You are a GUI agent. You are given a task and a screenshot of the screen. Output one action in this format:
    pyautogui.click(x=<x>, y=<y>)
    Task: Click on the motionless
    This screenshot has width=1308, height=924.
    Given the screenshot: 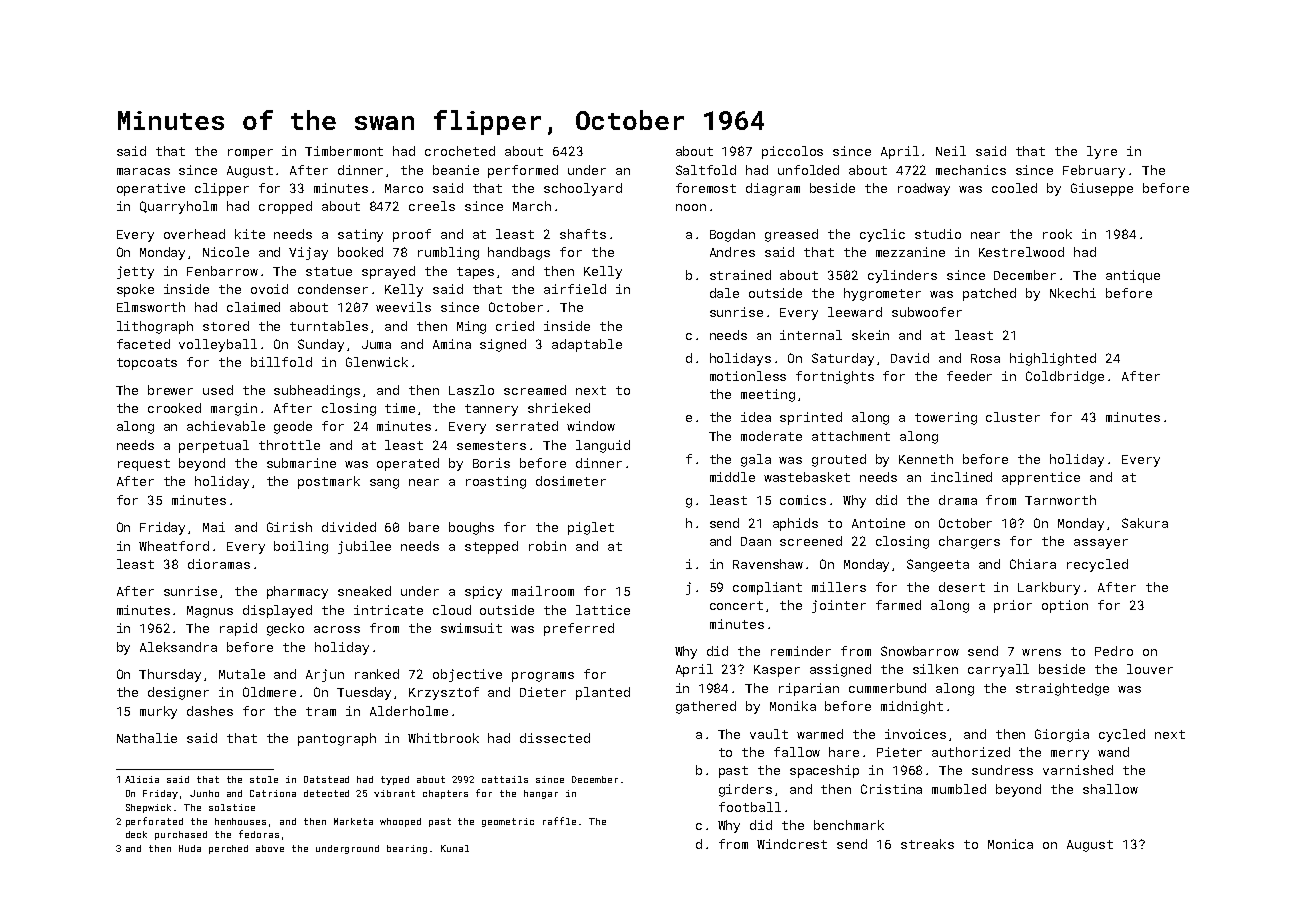 What is the action you would take?
    pyautogui.click(x=748, y=376)
